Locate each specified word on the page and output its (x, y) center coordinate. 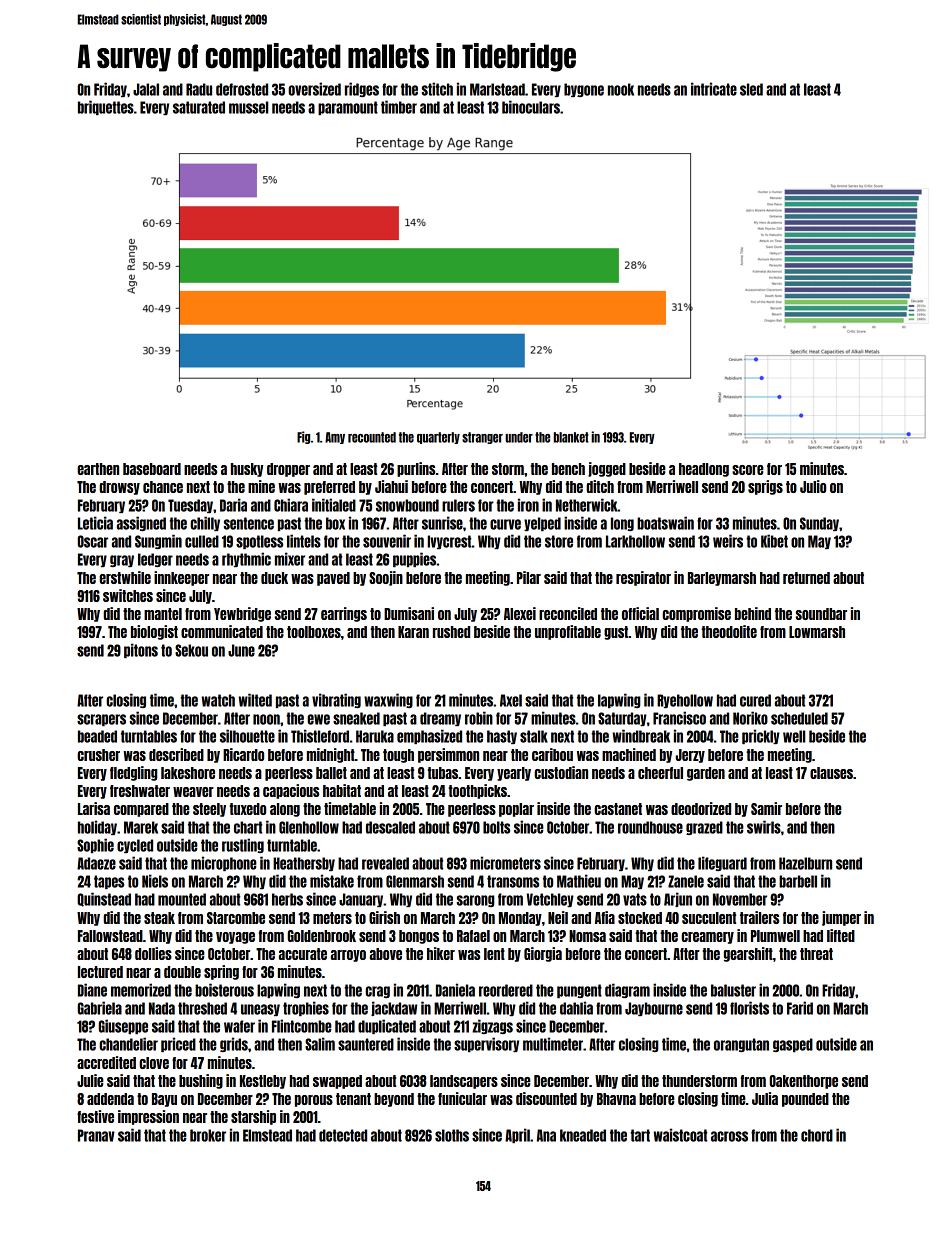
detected (343, 1135)
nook (621, 89)
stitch (437, 89)
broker (208, 1135)
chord (817, 1135)
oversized (314, 89)
